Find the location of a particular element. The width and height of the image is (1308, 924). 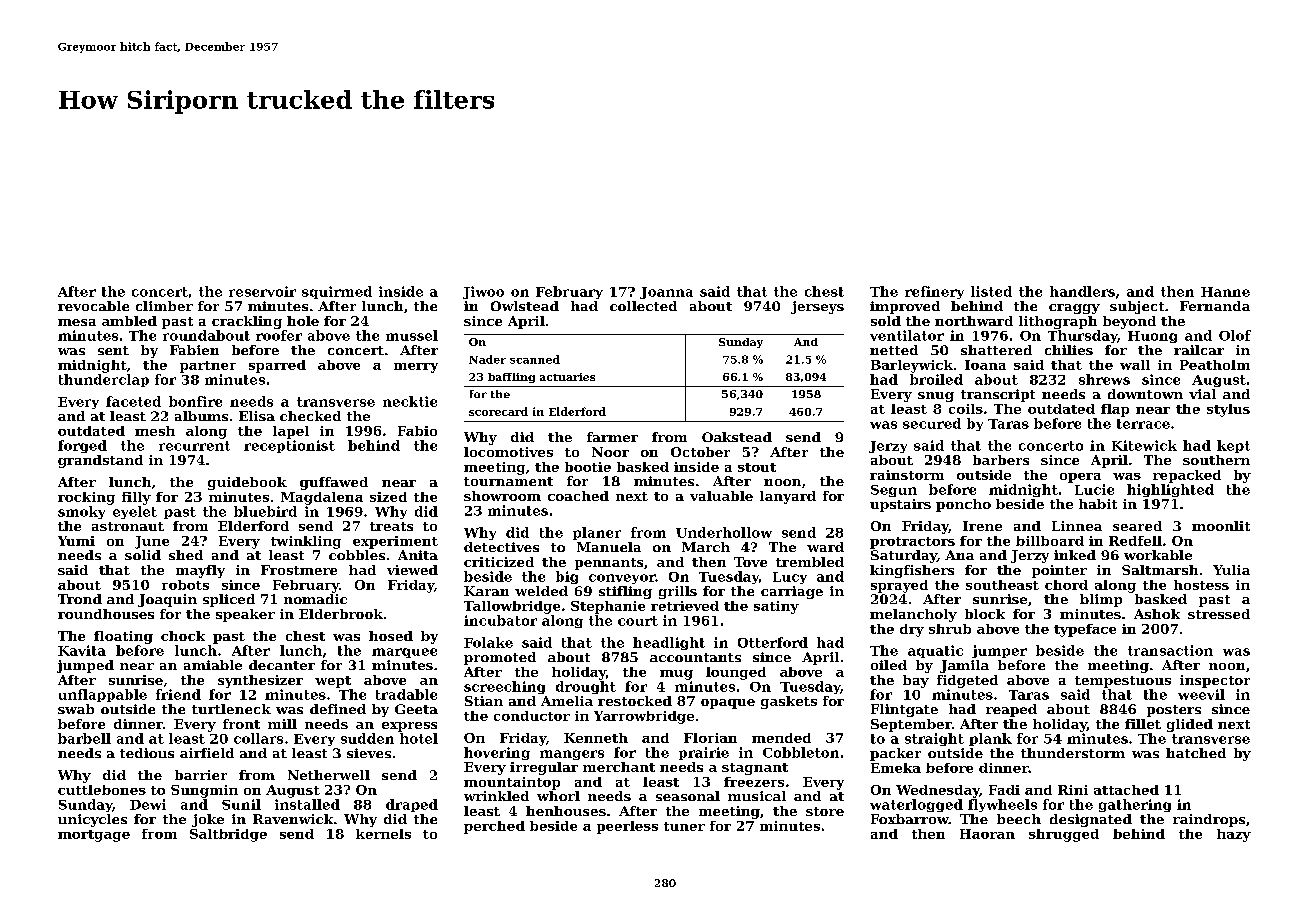

Yumi is located at coordinates (76, 541).
